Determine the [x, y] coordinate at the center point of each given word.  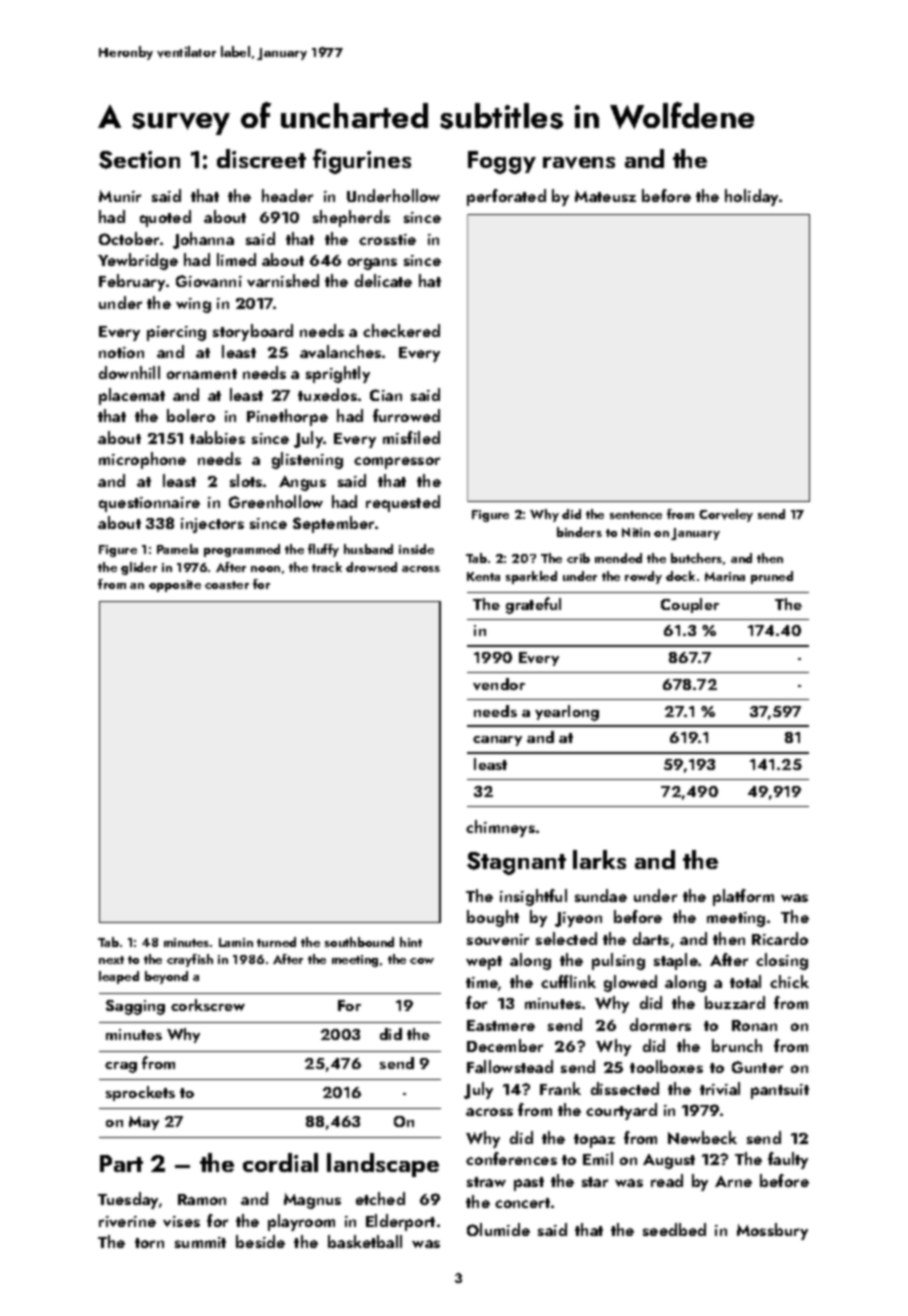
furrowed [406, 415]
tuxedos [327, 394]
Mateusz [605, 196]
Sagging [135, 1007]
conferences [511, 1158]
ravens [579, 163]
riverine [127, 1221]
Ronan [754, 1025]
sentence [636, 515]
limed [236, 259]
